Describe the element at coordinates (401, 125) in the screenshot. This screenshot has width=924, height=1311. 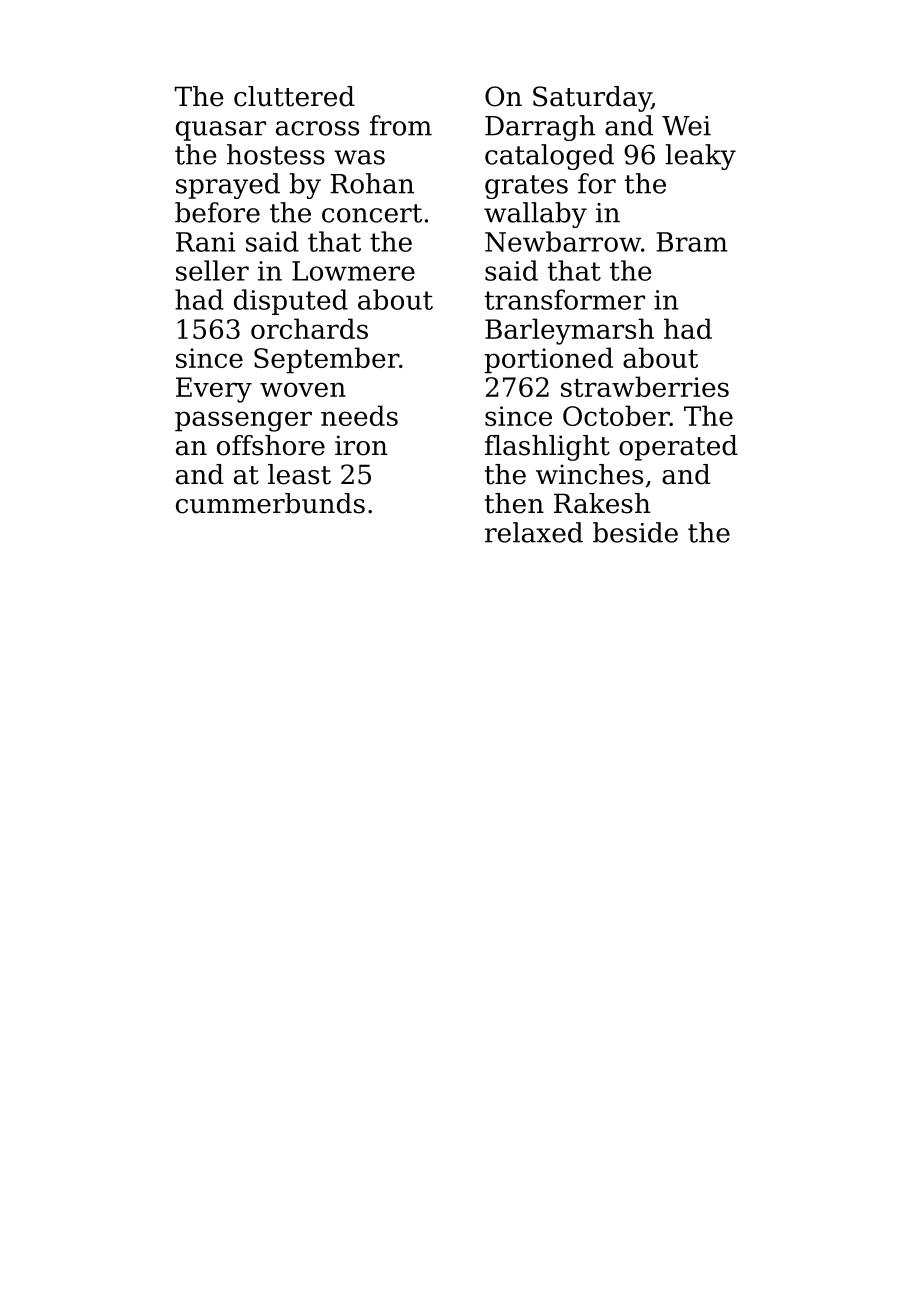
I see `from` at that location.
